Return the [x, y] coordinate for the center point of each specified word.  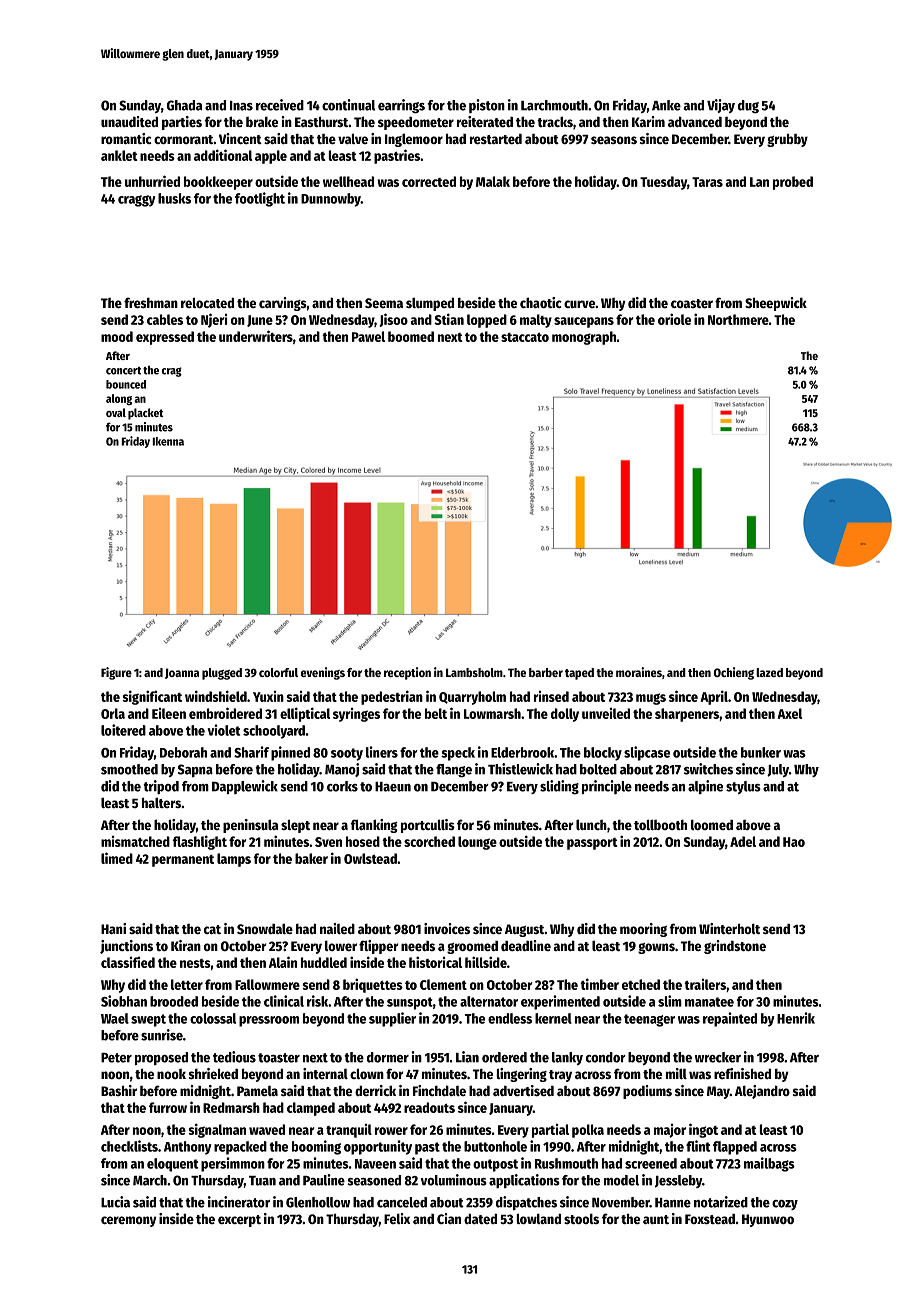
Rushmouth [566, 1163]
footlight [260, 199]
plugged [222, 674]
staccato [525, 337]
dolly [565, 715]
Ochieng [734, 673]
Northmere [738, 319]
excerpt [239, 1221]
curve [579, 304]
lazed [769, 672]
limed [117, 858]
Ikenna [168, 441]
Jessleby [678, 1181]
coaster [692, 303]
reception [407, 673]
